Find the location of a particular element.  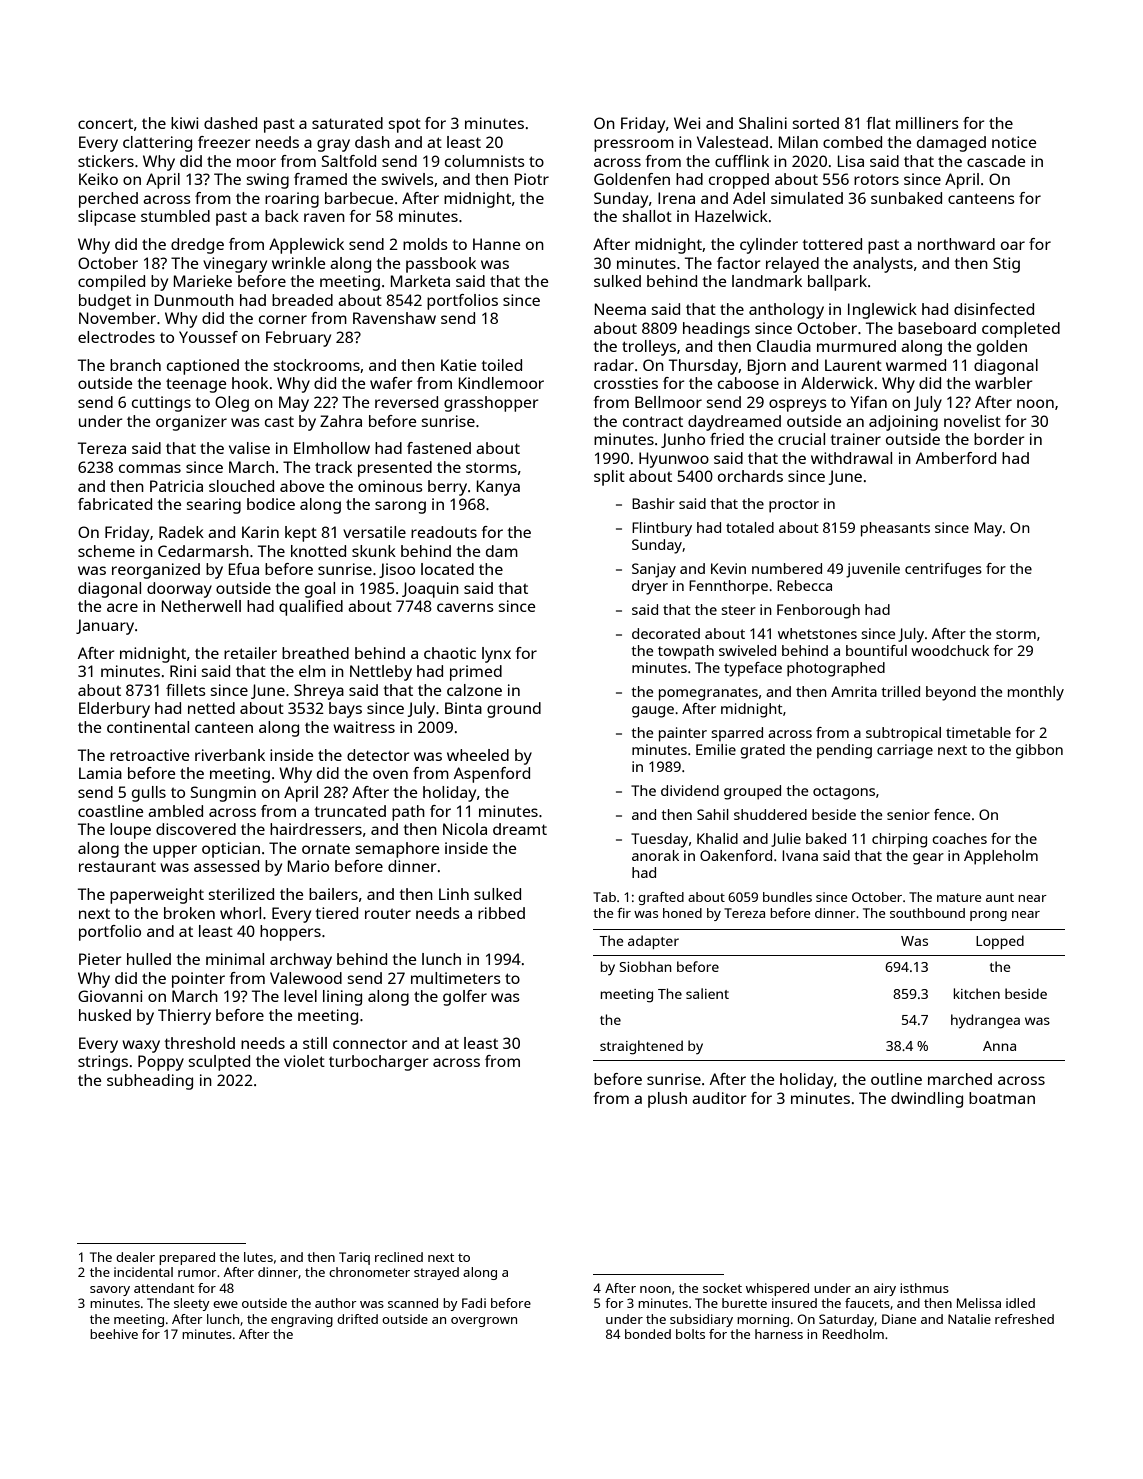

octagons is located at coordinates (844, 793).
